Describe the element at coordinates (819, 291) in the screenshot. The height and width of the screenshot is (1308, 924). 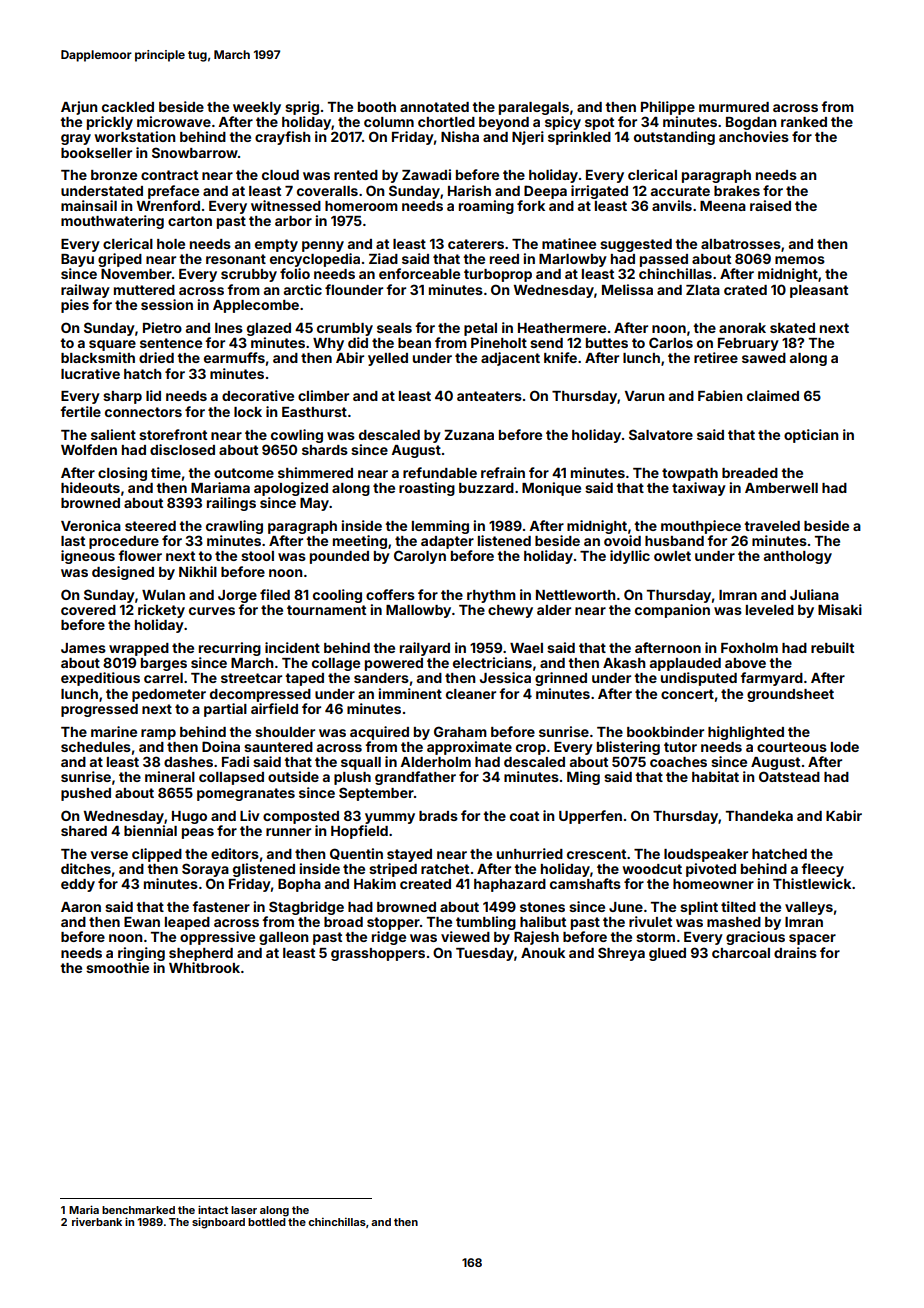
I see `pleasant` at that location.
